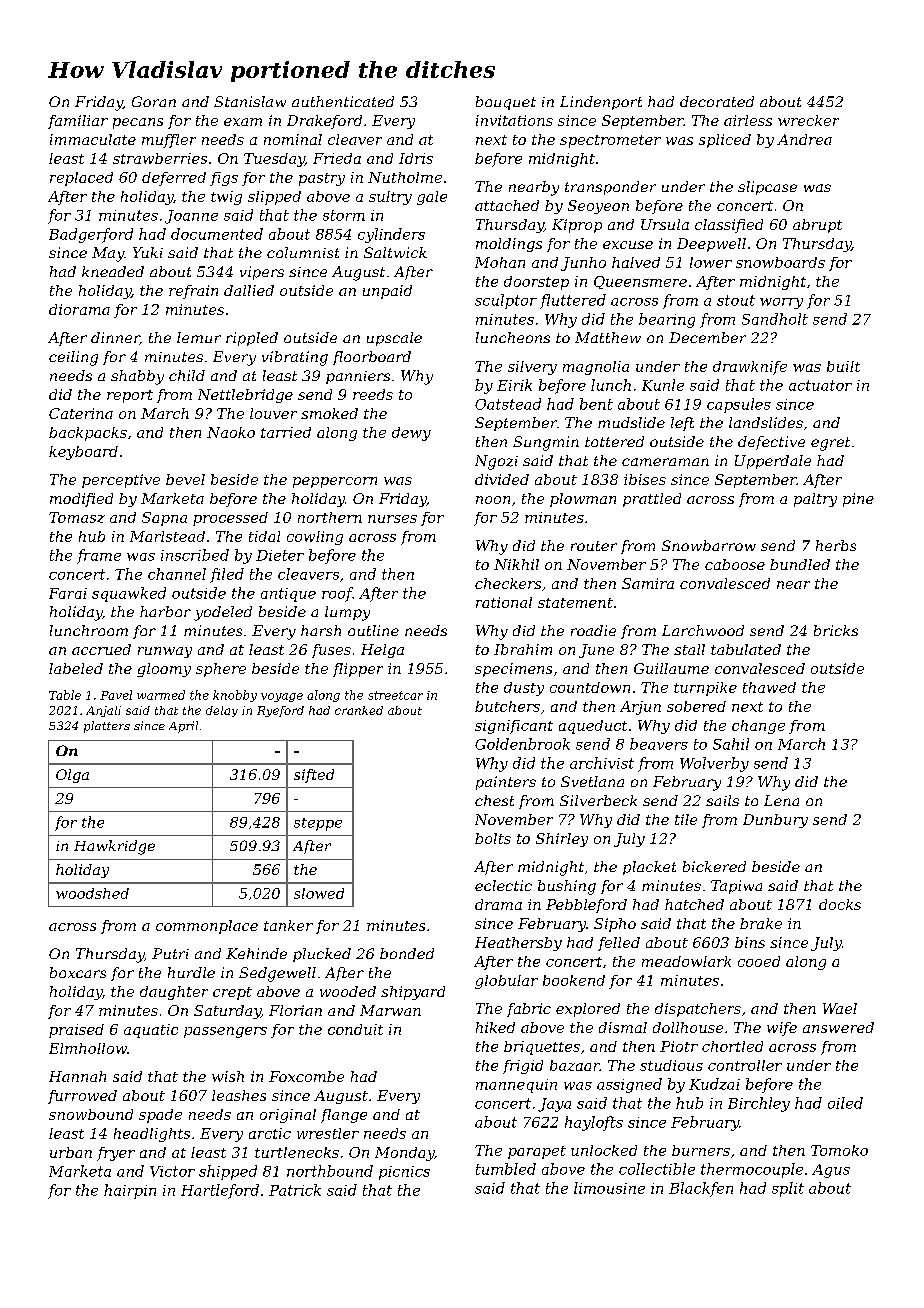 The height and width of the screenshot is (1308, 924). Describe the element at coordinates (151, 1031) in the screenshot. I see `aquatic` at that location.
